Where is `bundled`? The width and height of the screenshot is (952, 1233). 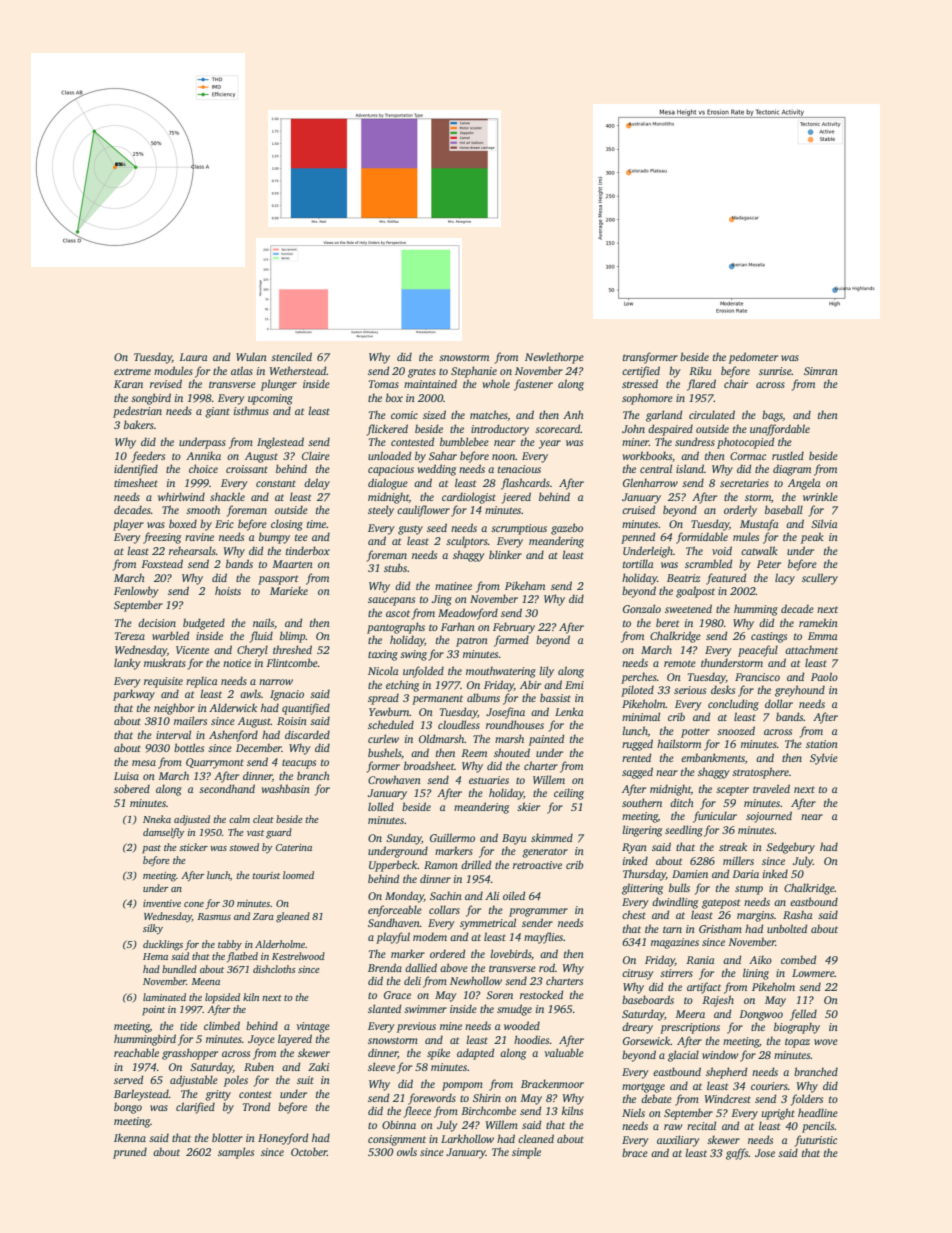 bundled is located at coordinates (179, 969).
